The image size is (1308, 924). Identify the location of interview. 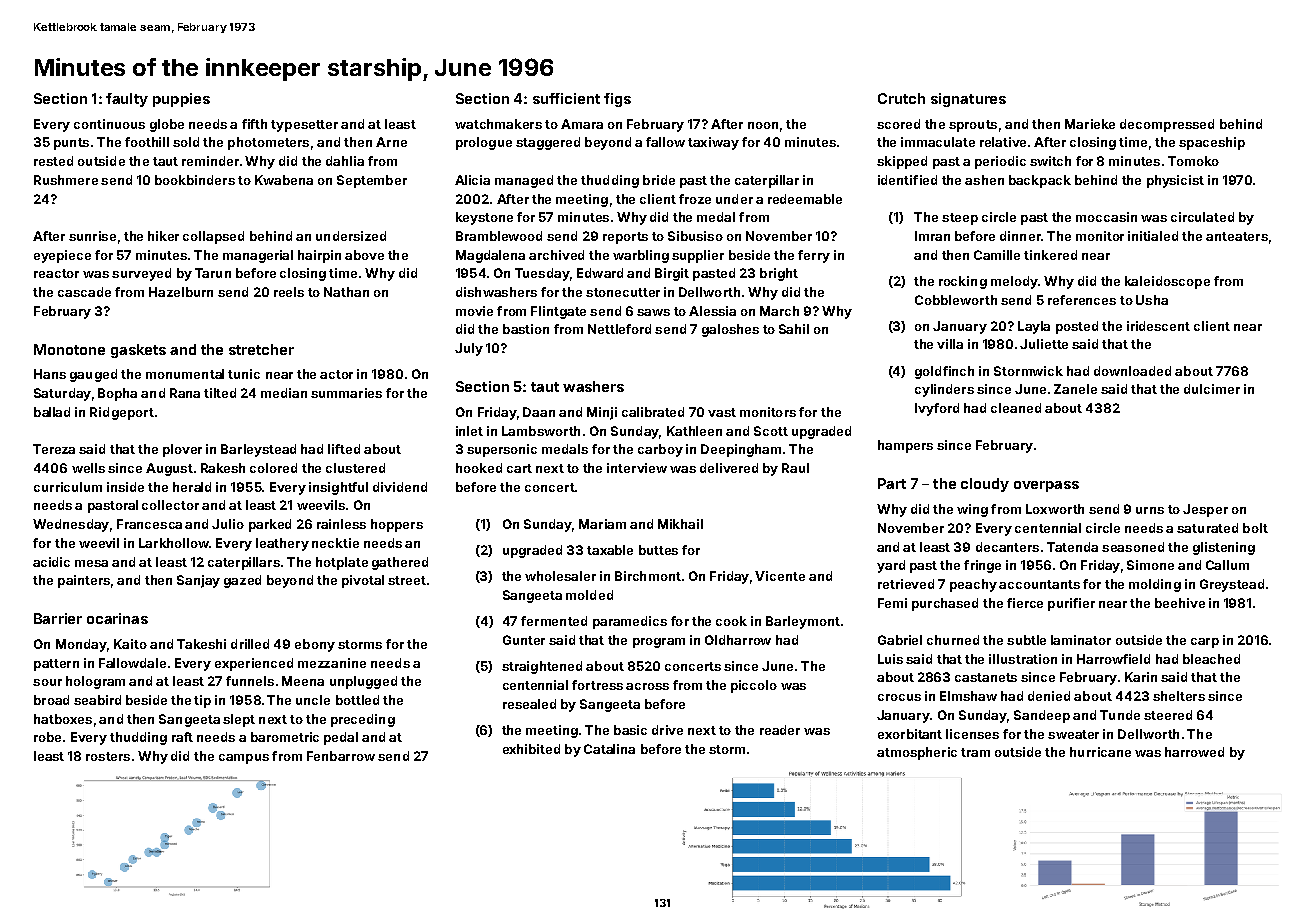
(637, 468).
